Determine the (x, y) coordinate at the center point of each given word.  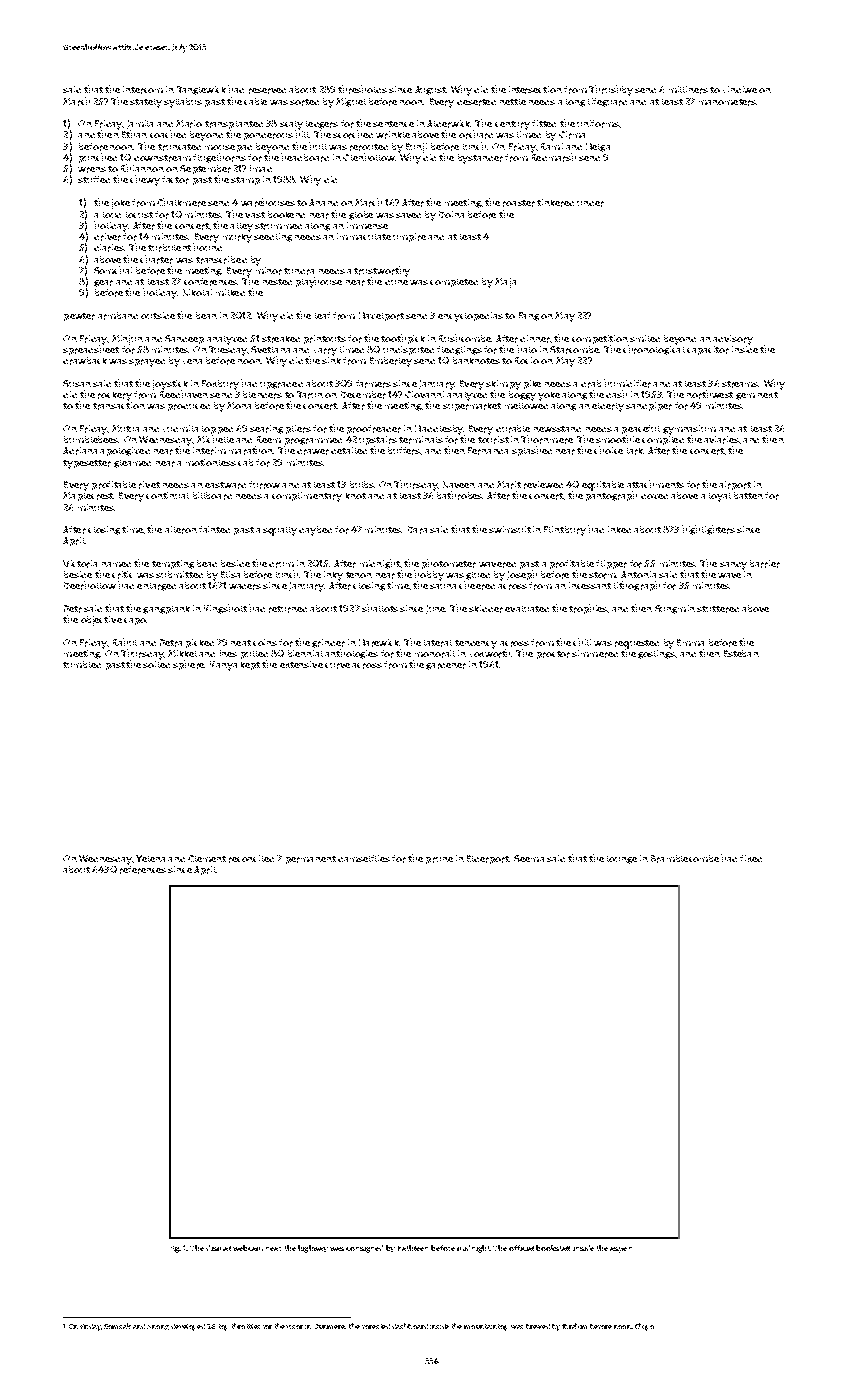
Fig (175, 1249)
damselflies (364, 858)
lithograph (637, 586)
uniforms (598, 124)
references (143, 870)
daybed (315, 531)
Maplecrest (88, 496)
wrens (92, 170)
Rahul (125, 642)
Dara (417, 530)
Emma (690, 642)
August (430, 90)
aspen (621, 1250)
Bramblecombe (685, 859)
